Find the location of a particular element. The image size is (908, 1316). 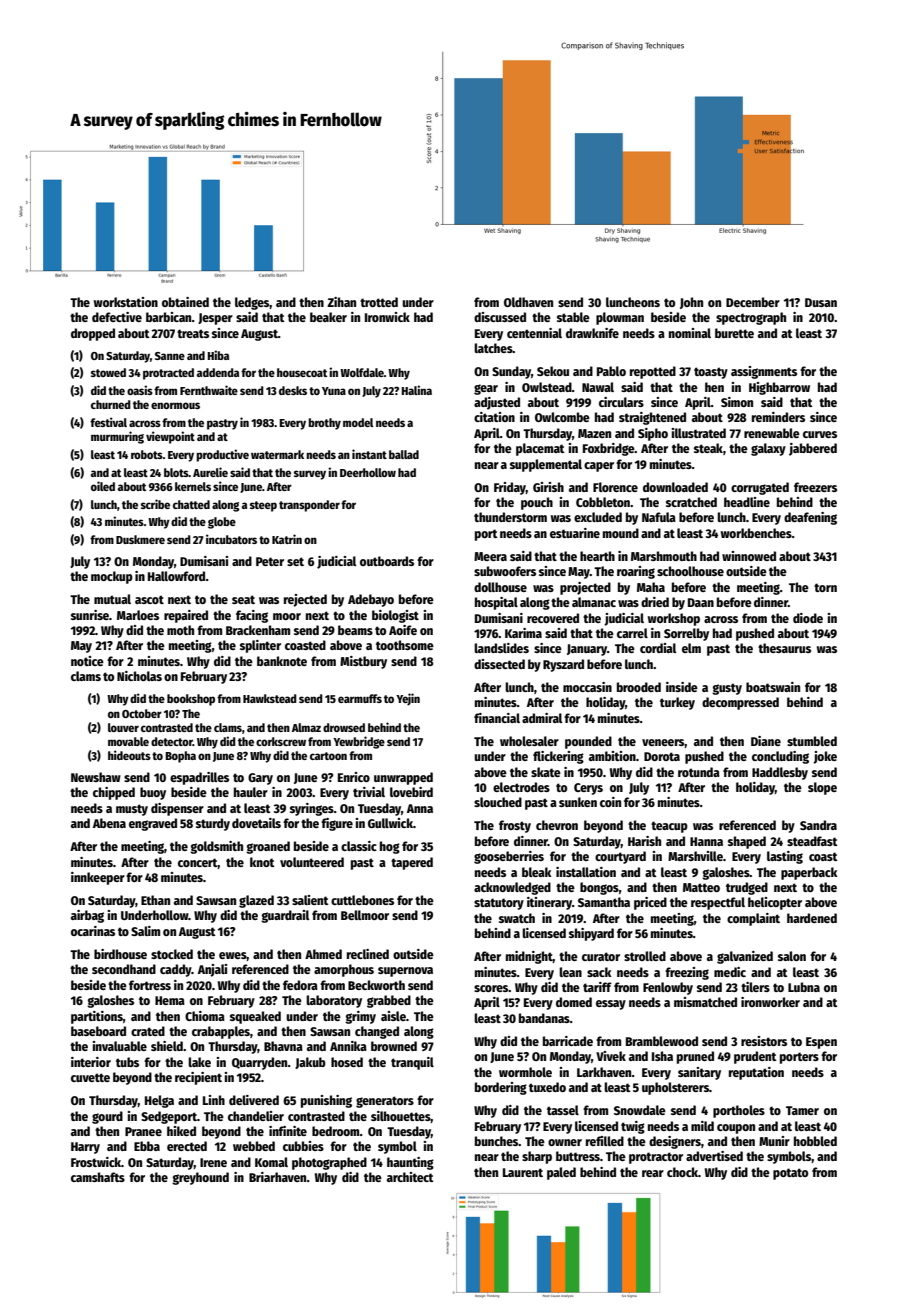

Wolfdale is located at coordinates (362, 372).
